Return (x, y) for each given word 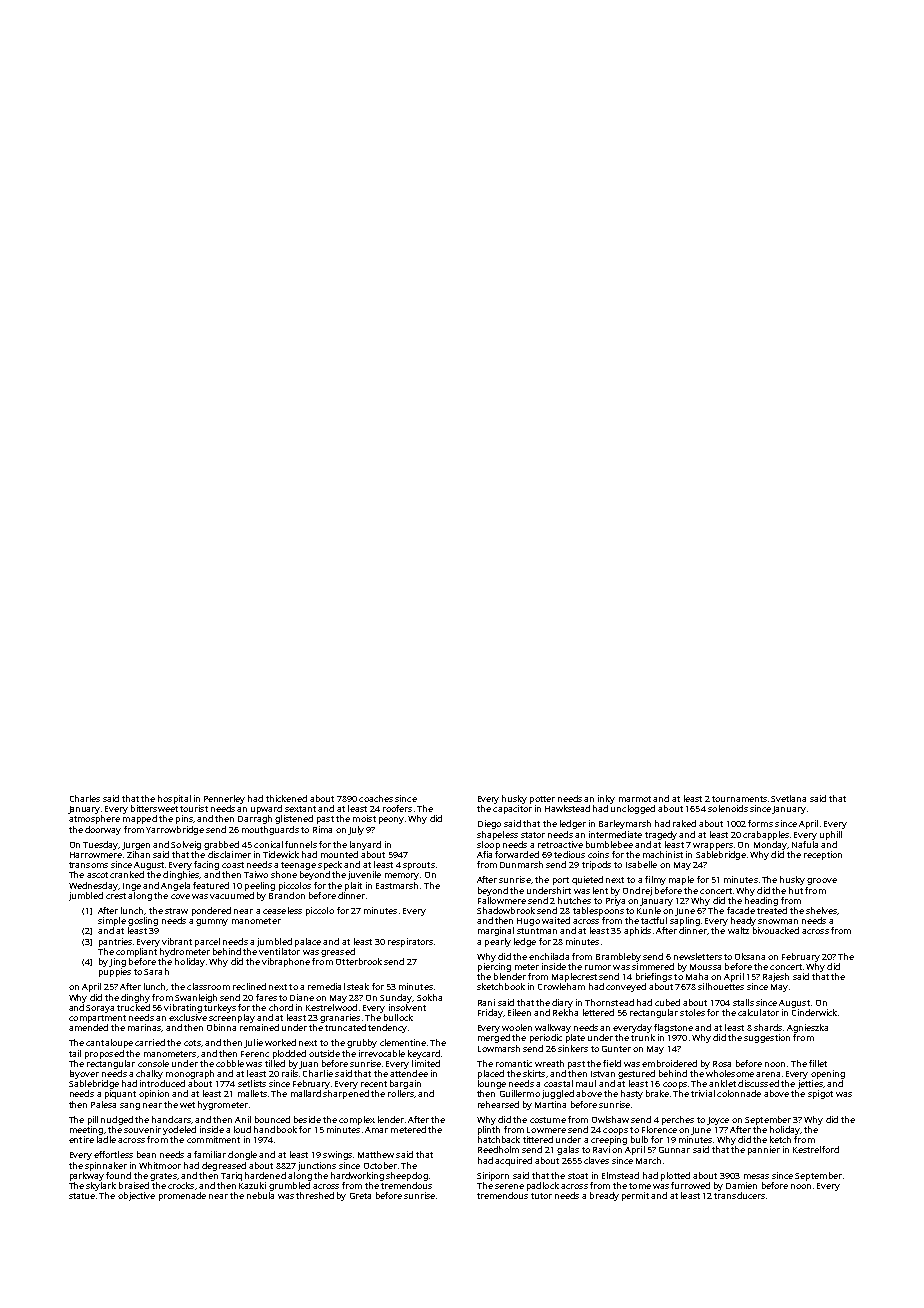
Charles (85, 798)
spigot (820, 1094)
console (153, 1063)
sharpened (346, 1094)
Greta (360, 1196)
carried (150, 1042)
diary (562, 1003)
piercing (494, 967)
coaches (376, 798)
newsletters (698, 956)
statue (82, 1196)
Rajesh (776, 977)
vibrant (177, 941)
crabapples (766, 835)
